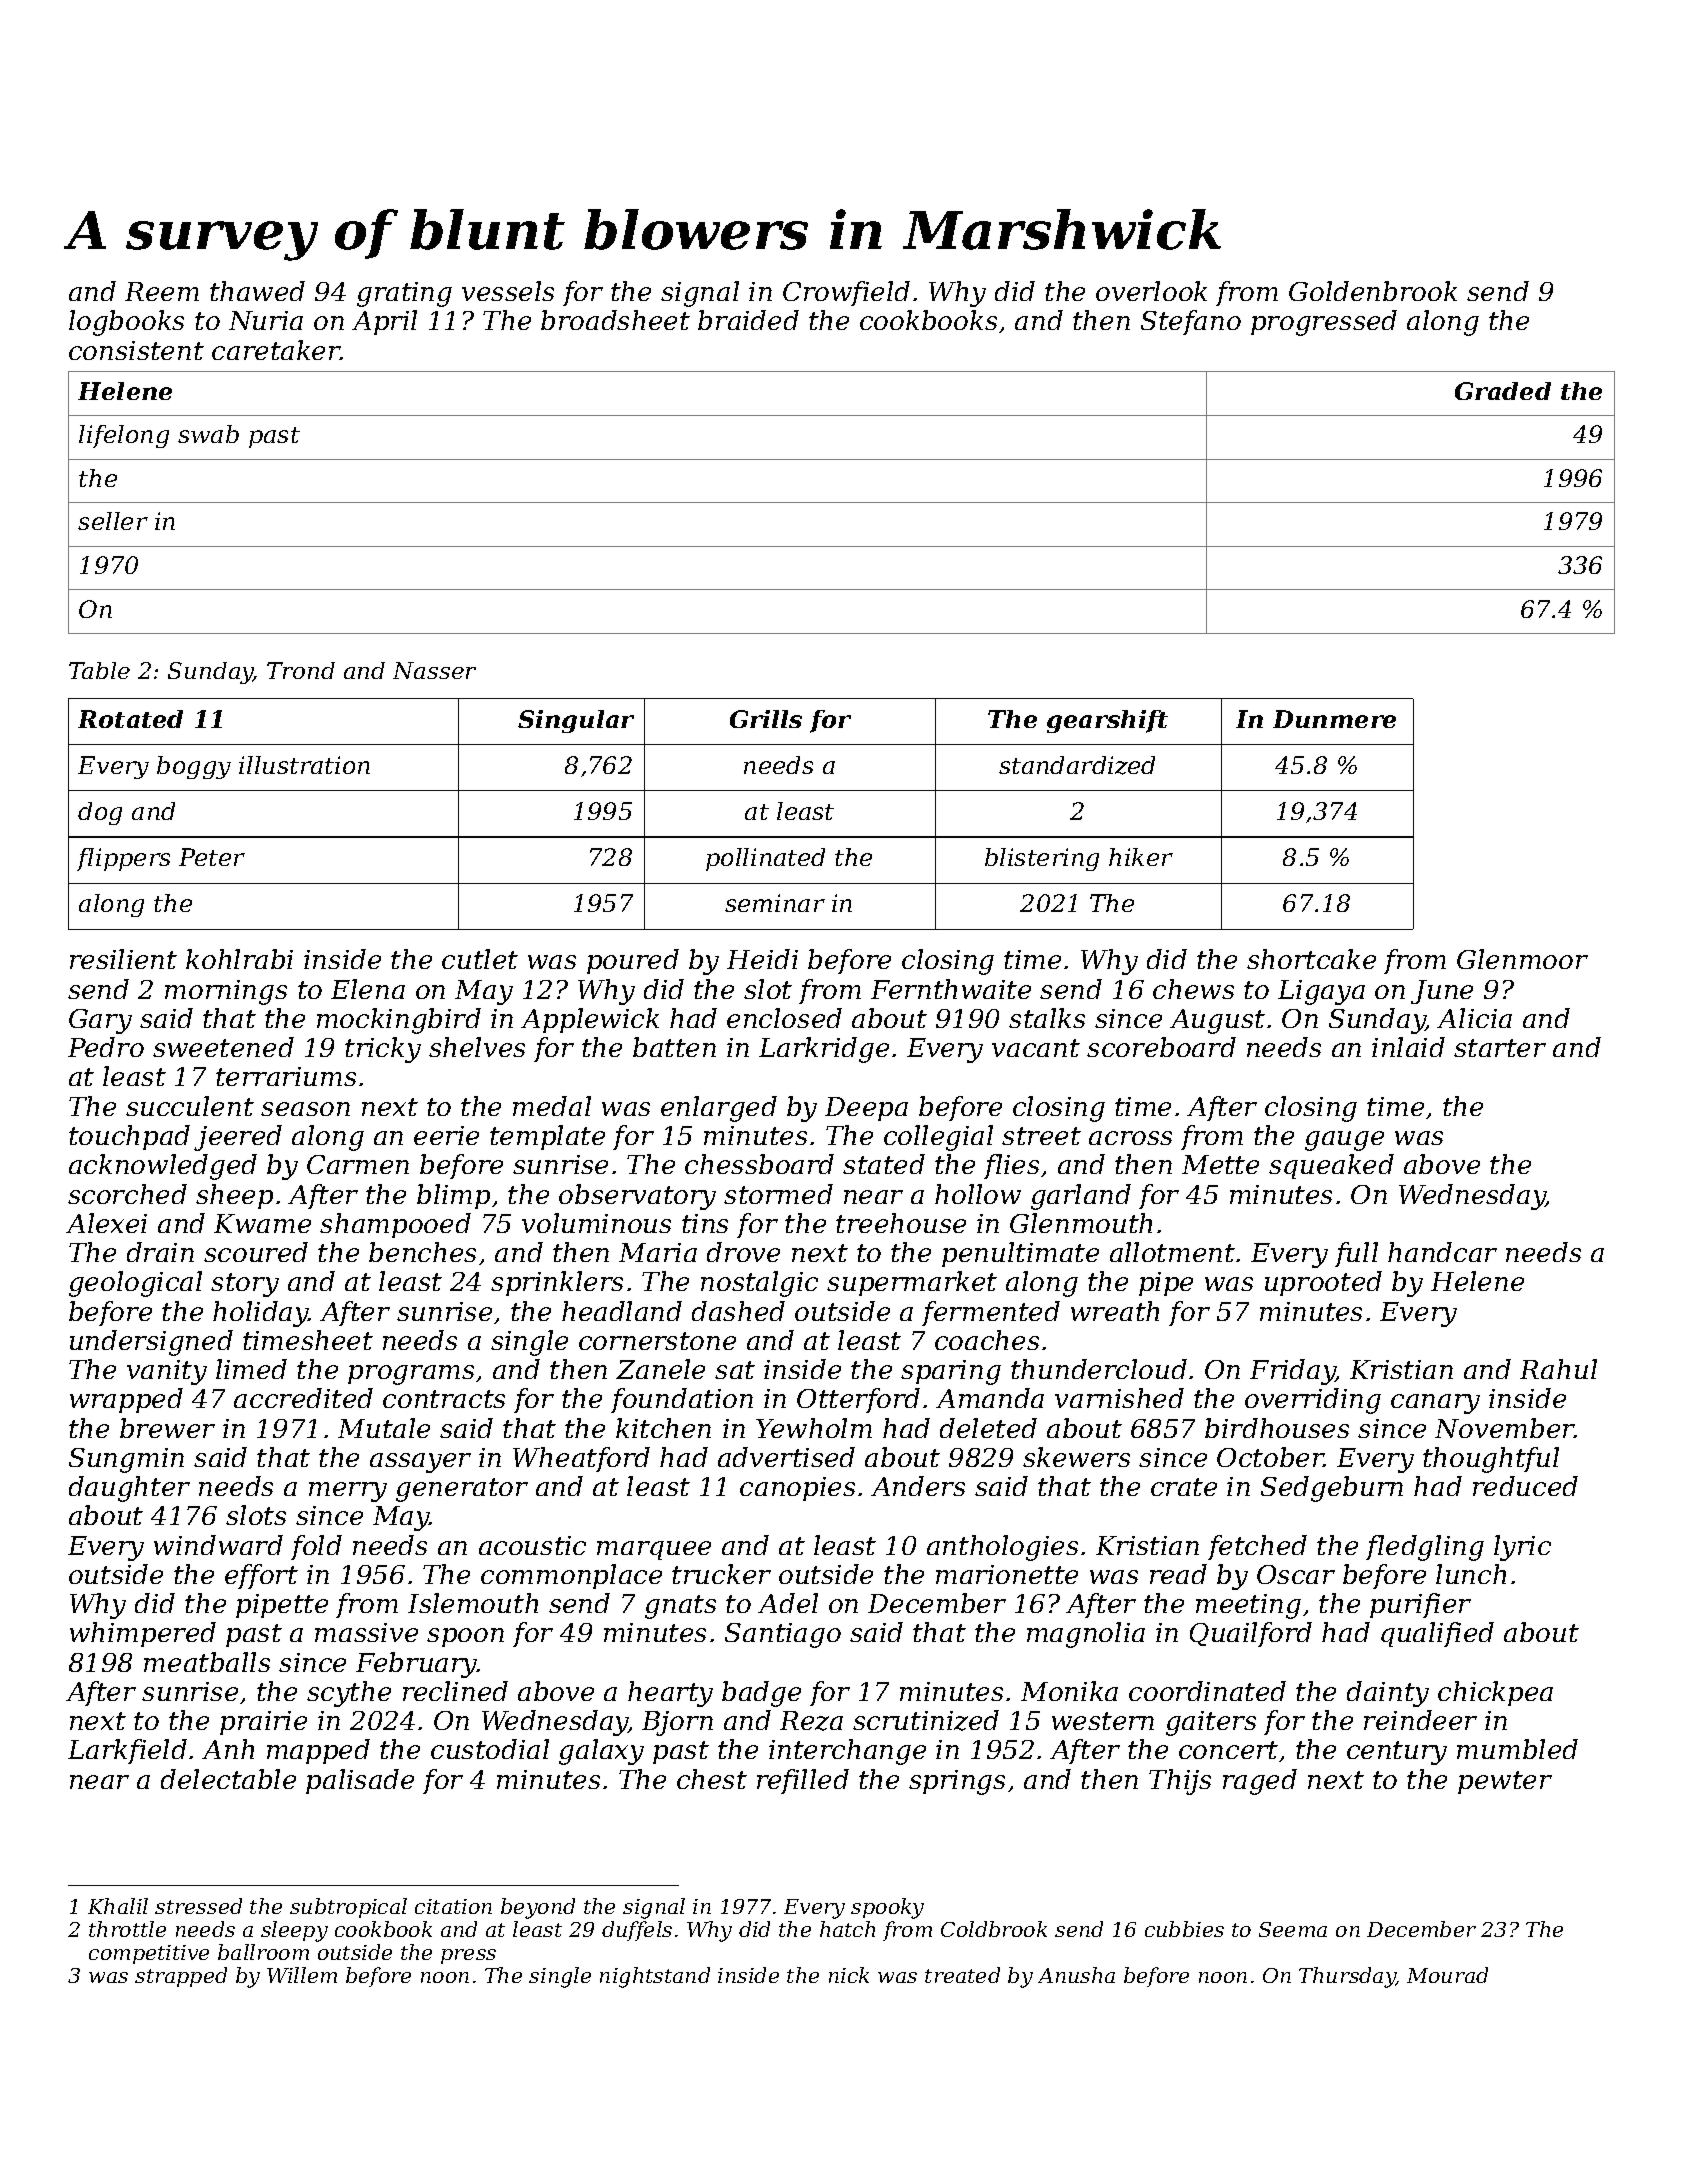 The height and width of the image is (2178, 1683). I want to click on springs, so click(957, 1782).
